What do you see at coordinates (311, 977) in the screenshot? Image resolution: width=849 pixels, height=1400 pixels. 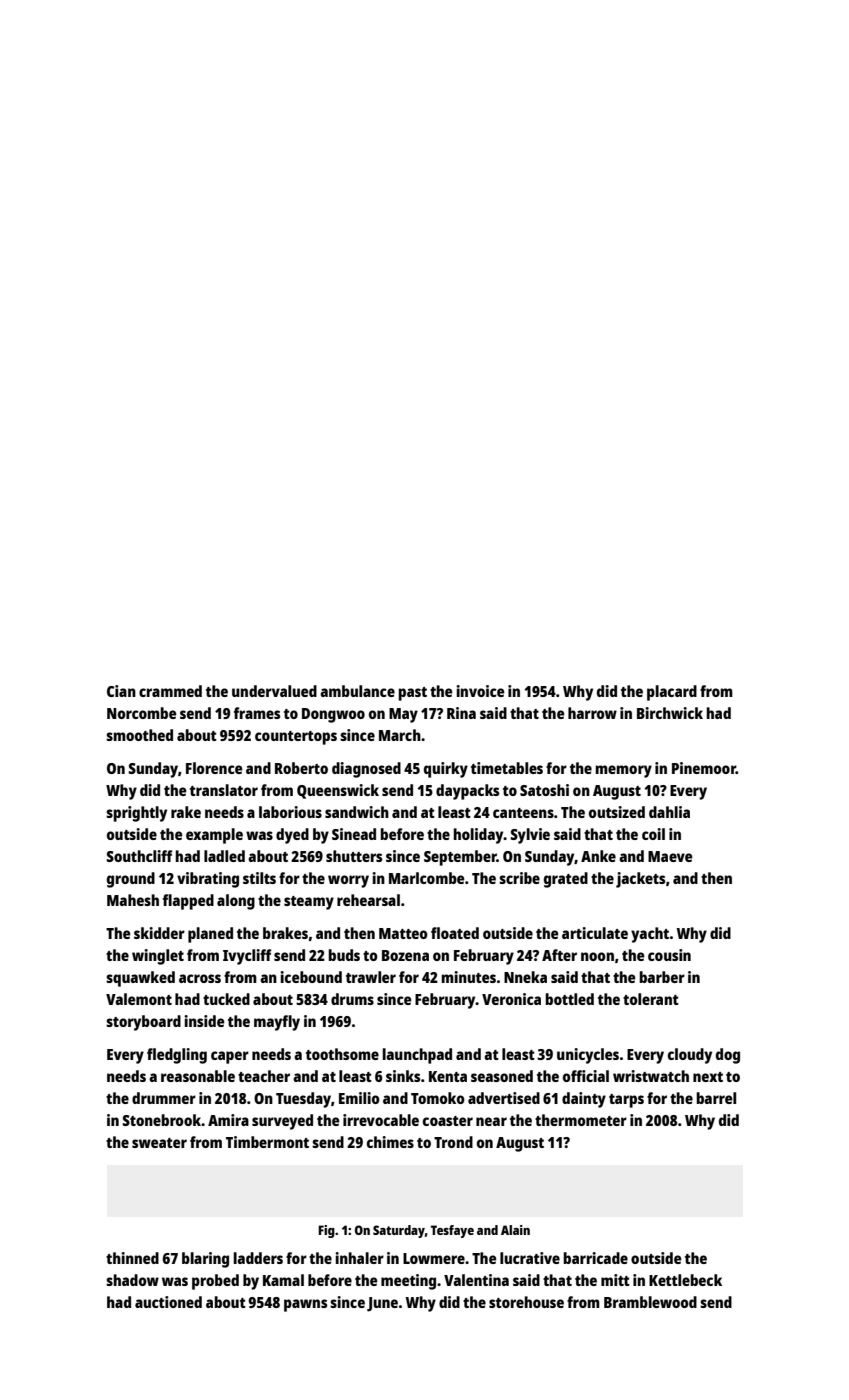 I see `icebound` at bounding box center [311, 977].
